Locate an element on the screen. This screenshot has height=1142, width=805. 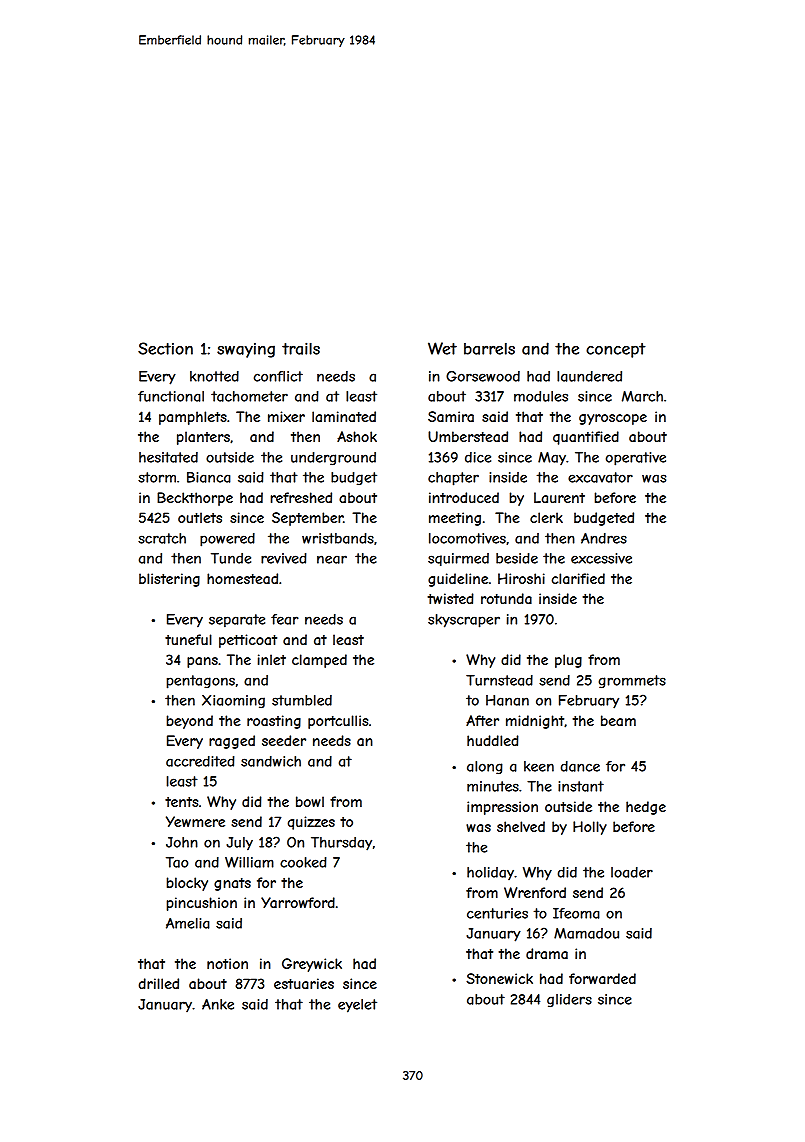
Yarrowford is located at coordinates (298, 902).
